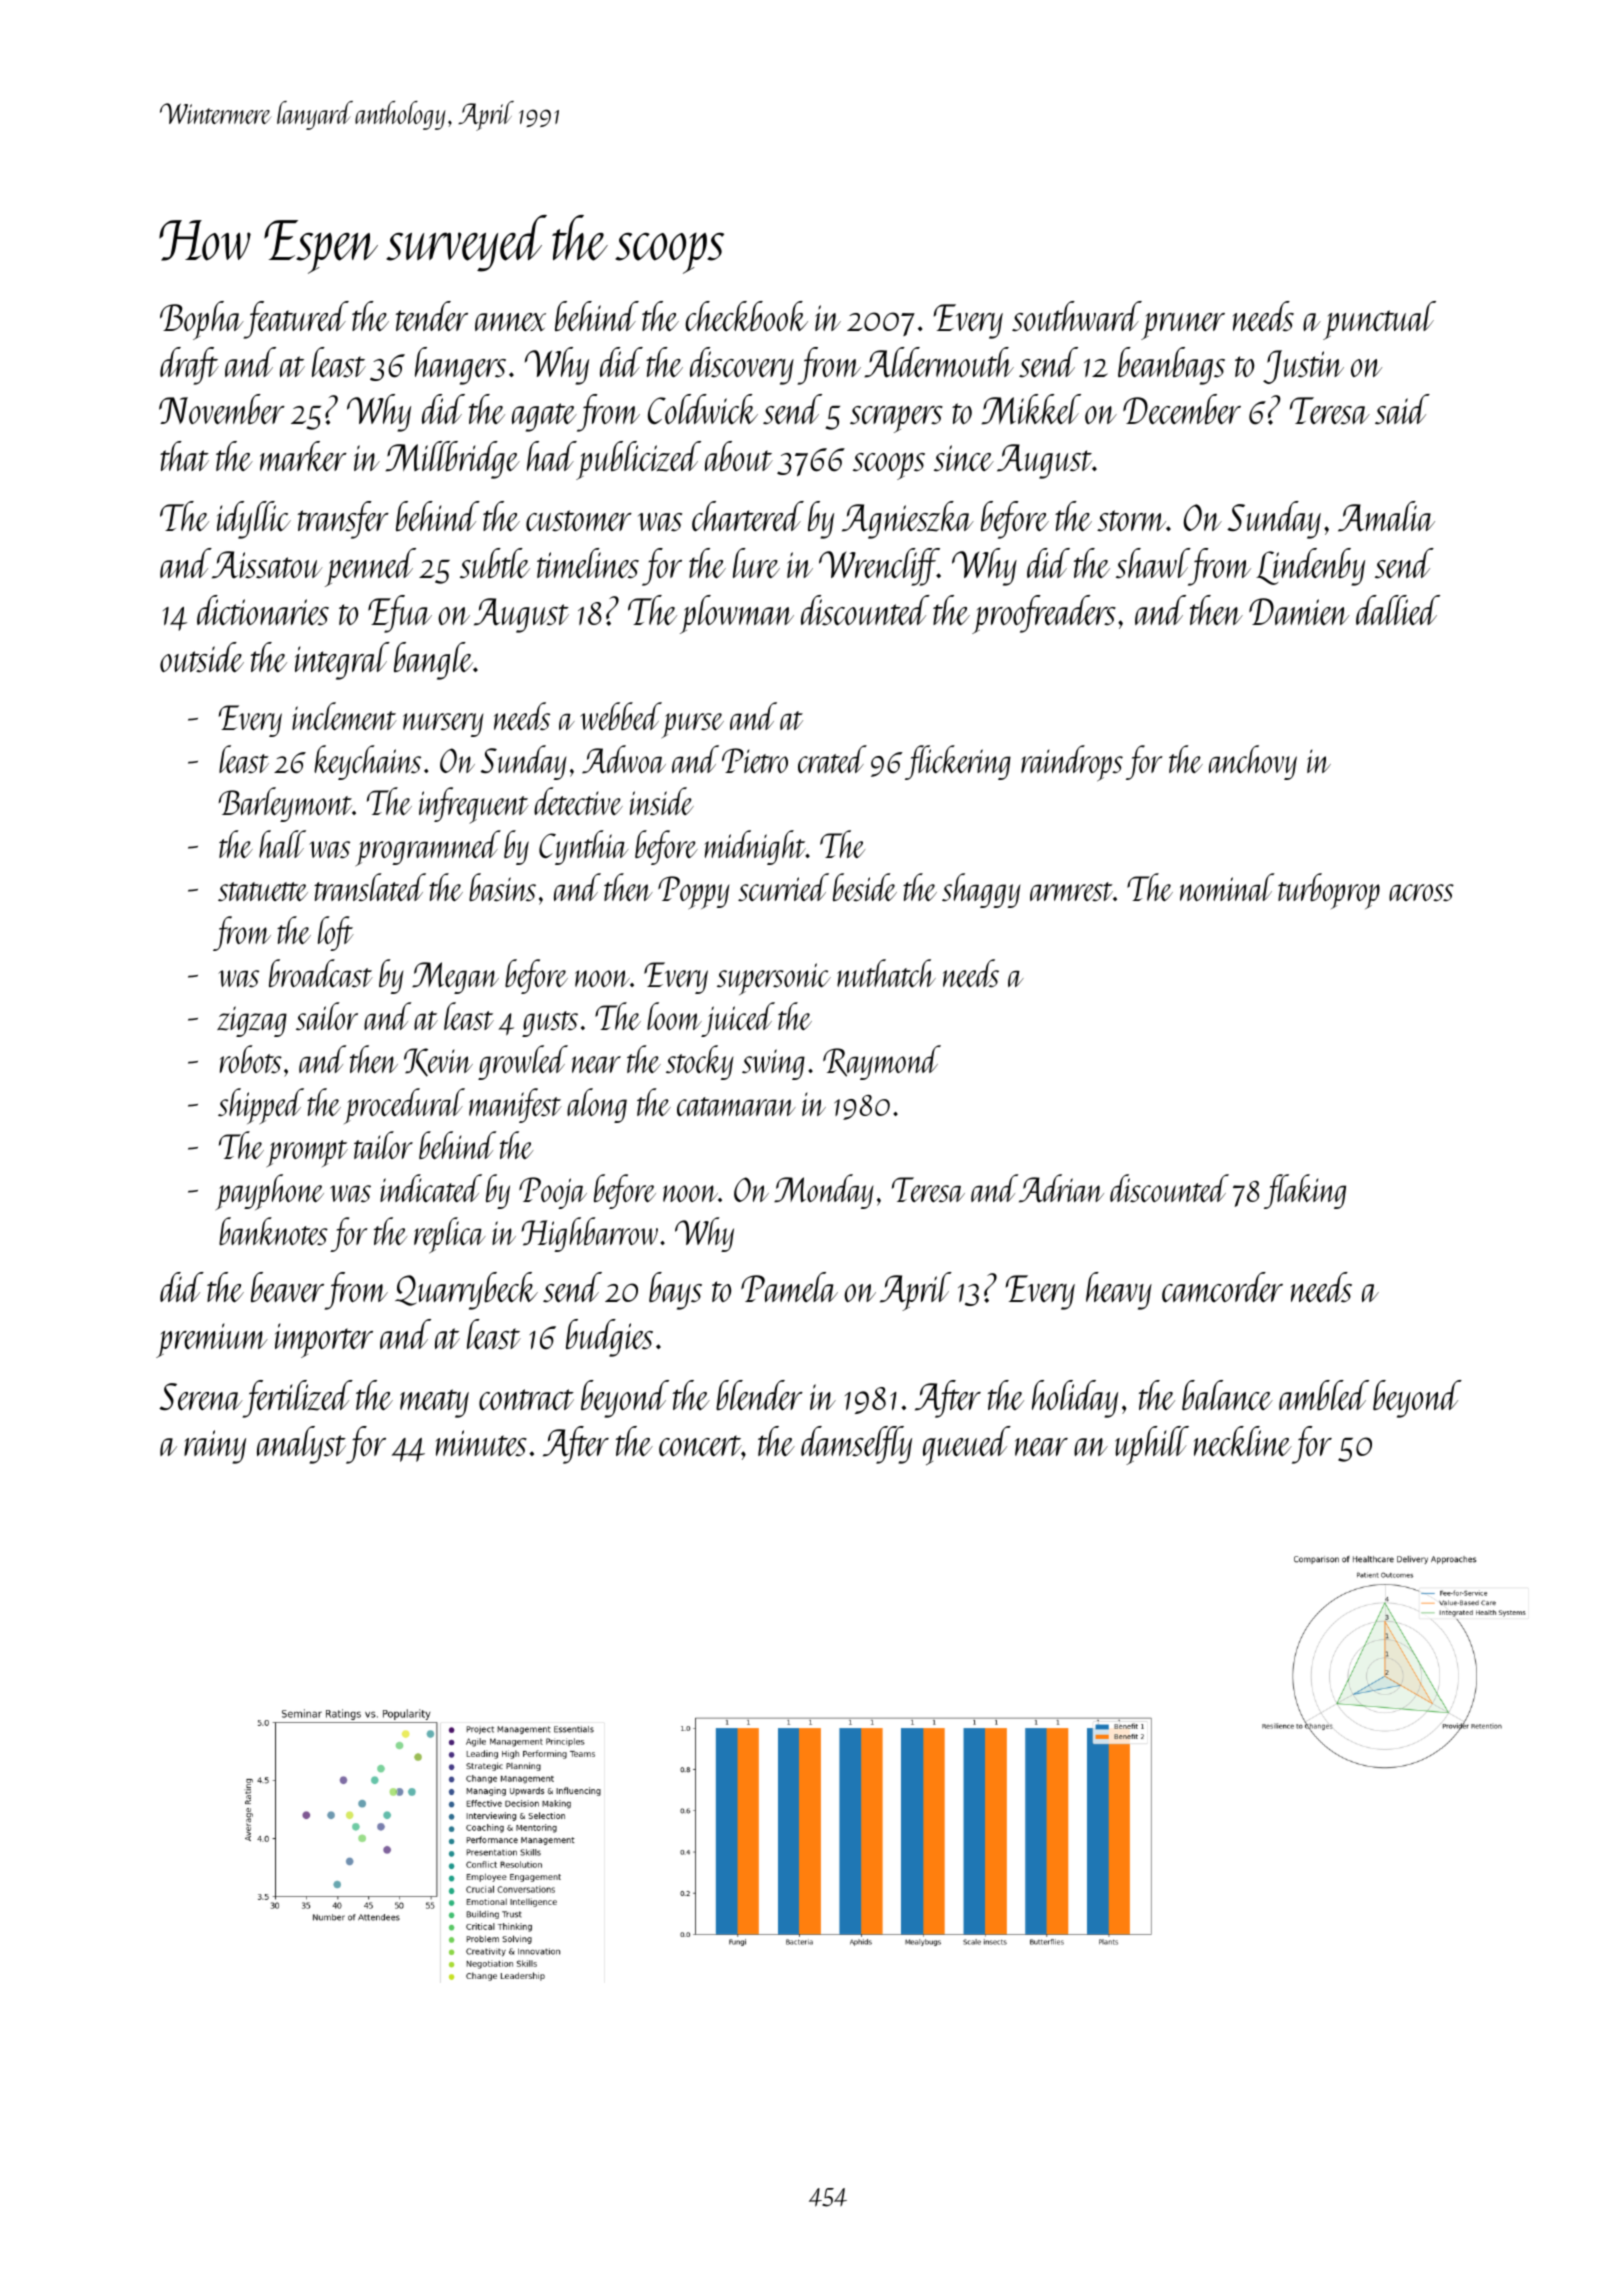 The image size is (1620, 2292). Describe the element at coordinates (215, 1447) in the screenshot. I see `rainy` at that location.
